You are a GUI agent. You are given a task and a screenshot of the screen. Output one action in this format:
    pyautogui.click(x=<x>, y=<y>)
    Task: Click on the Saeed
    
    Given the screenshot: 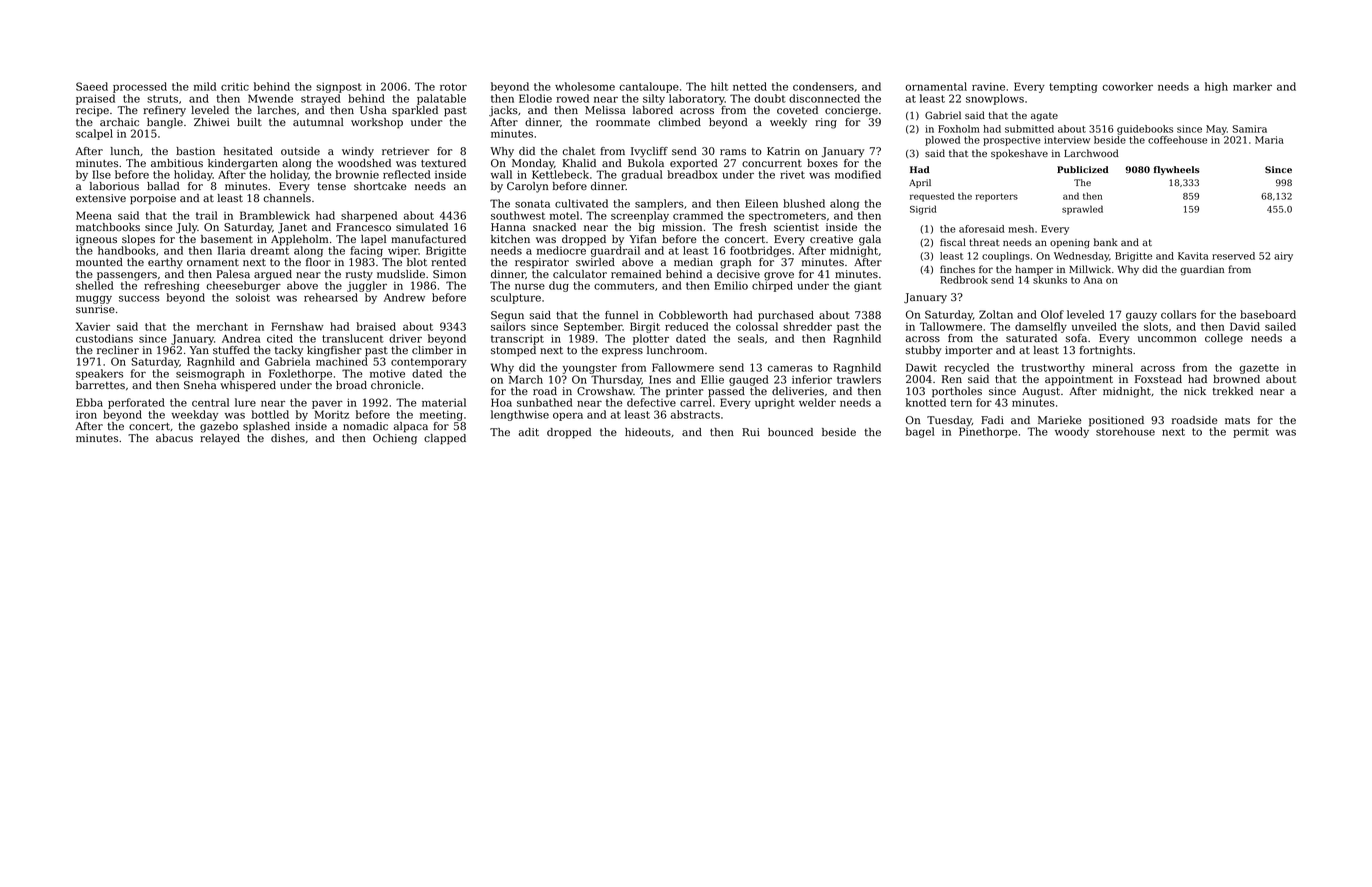 What is the action you would take?
    pyautogui.click(x=92, y=86)
